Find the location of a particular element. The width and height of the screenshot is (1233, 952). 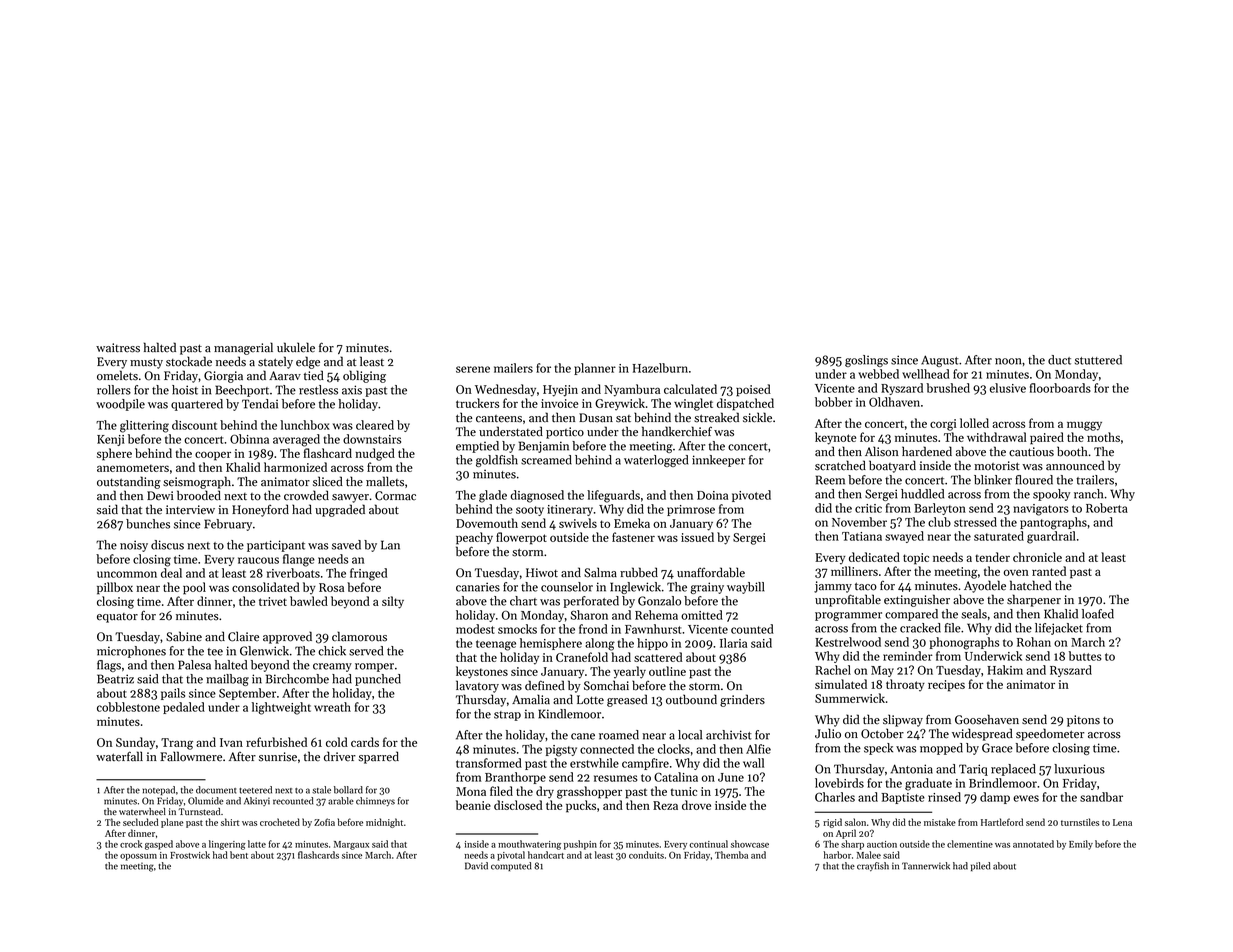

microphones is located at coordinates (131, 652).
